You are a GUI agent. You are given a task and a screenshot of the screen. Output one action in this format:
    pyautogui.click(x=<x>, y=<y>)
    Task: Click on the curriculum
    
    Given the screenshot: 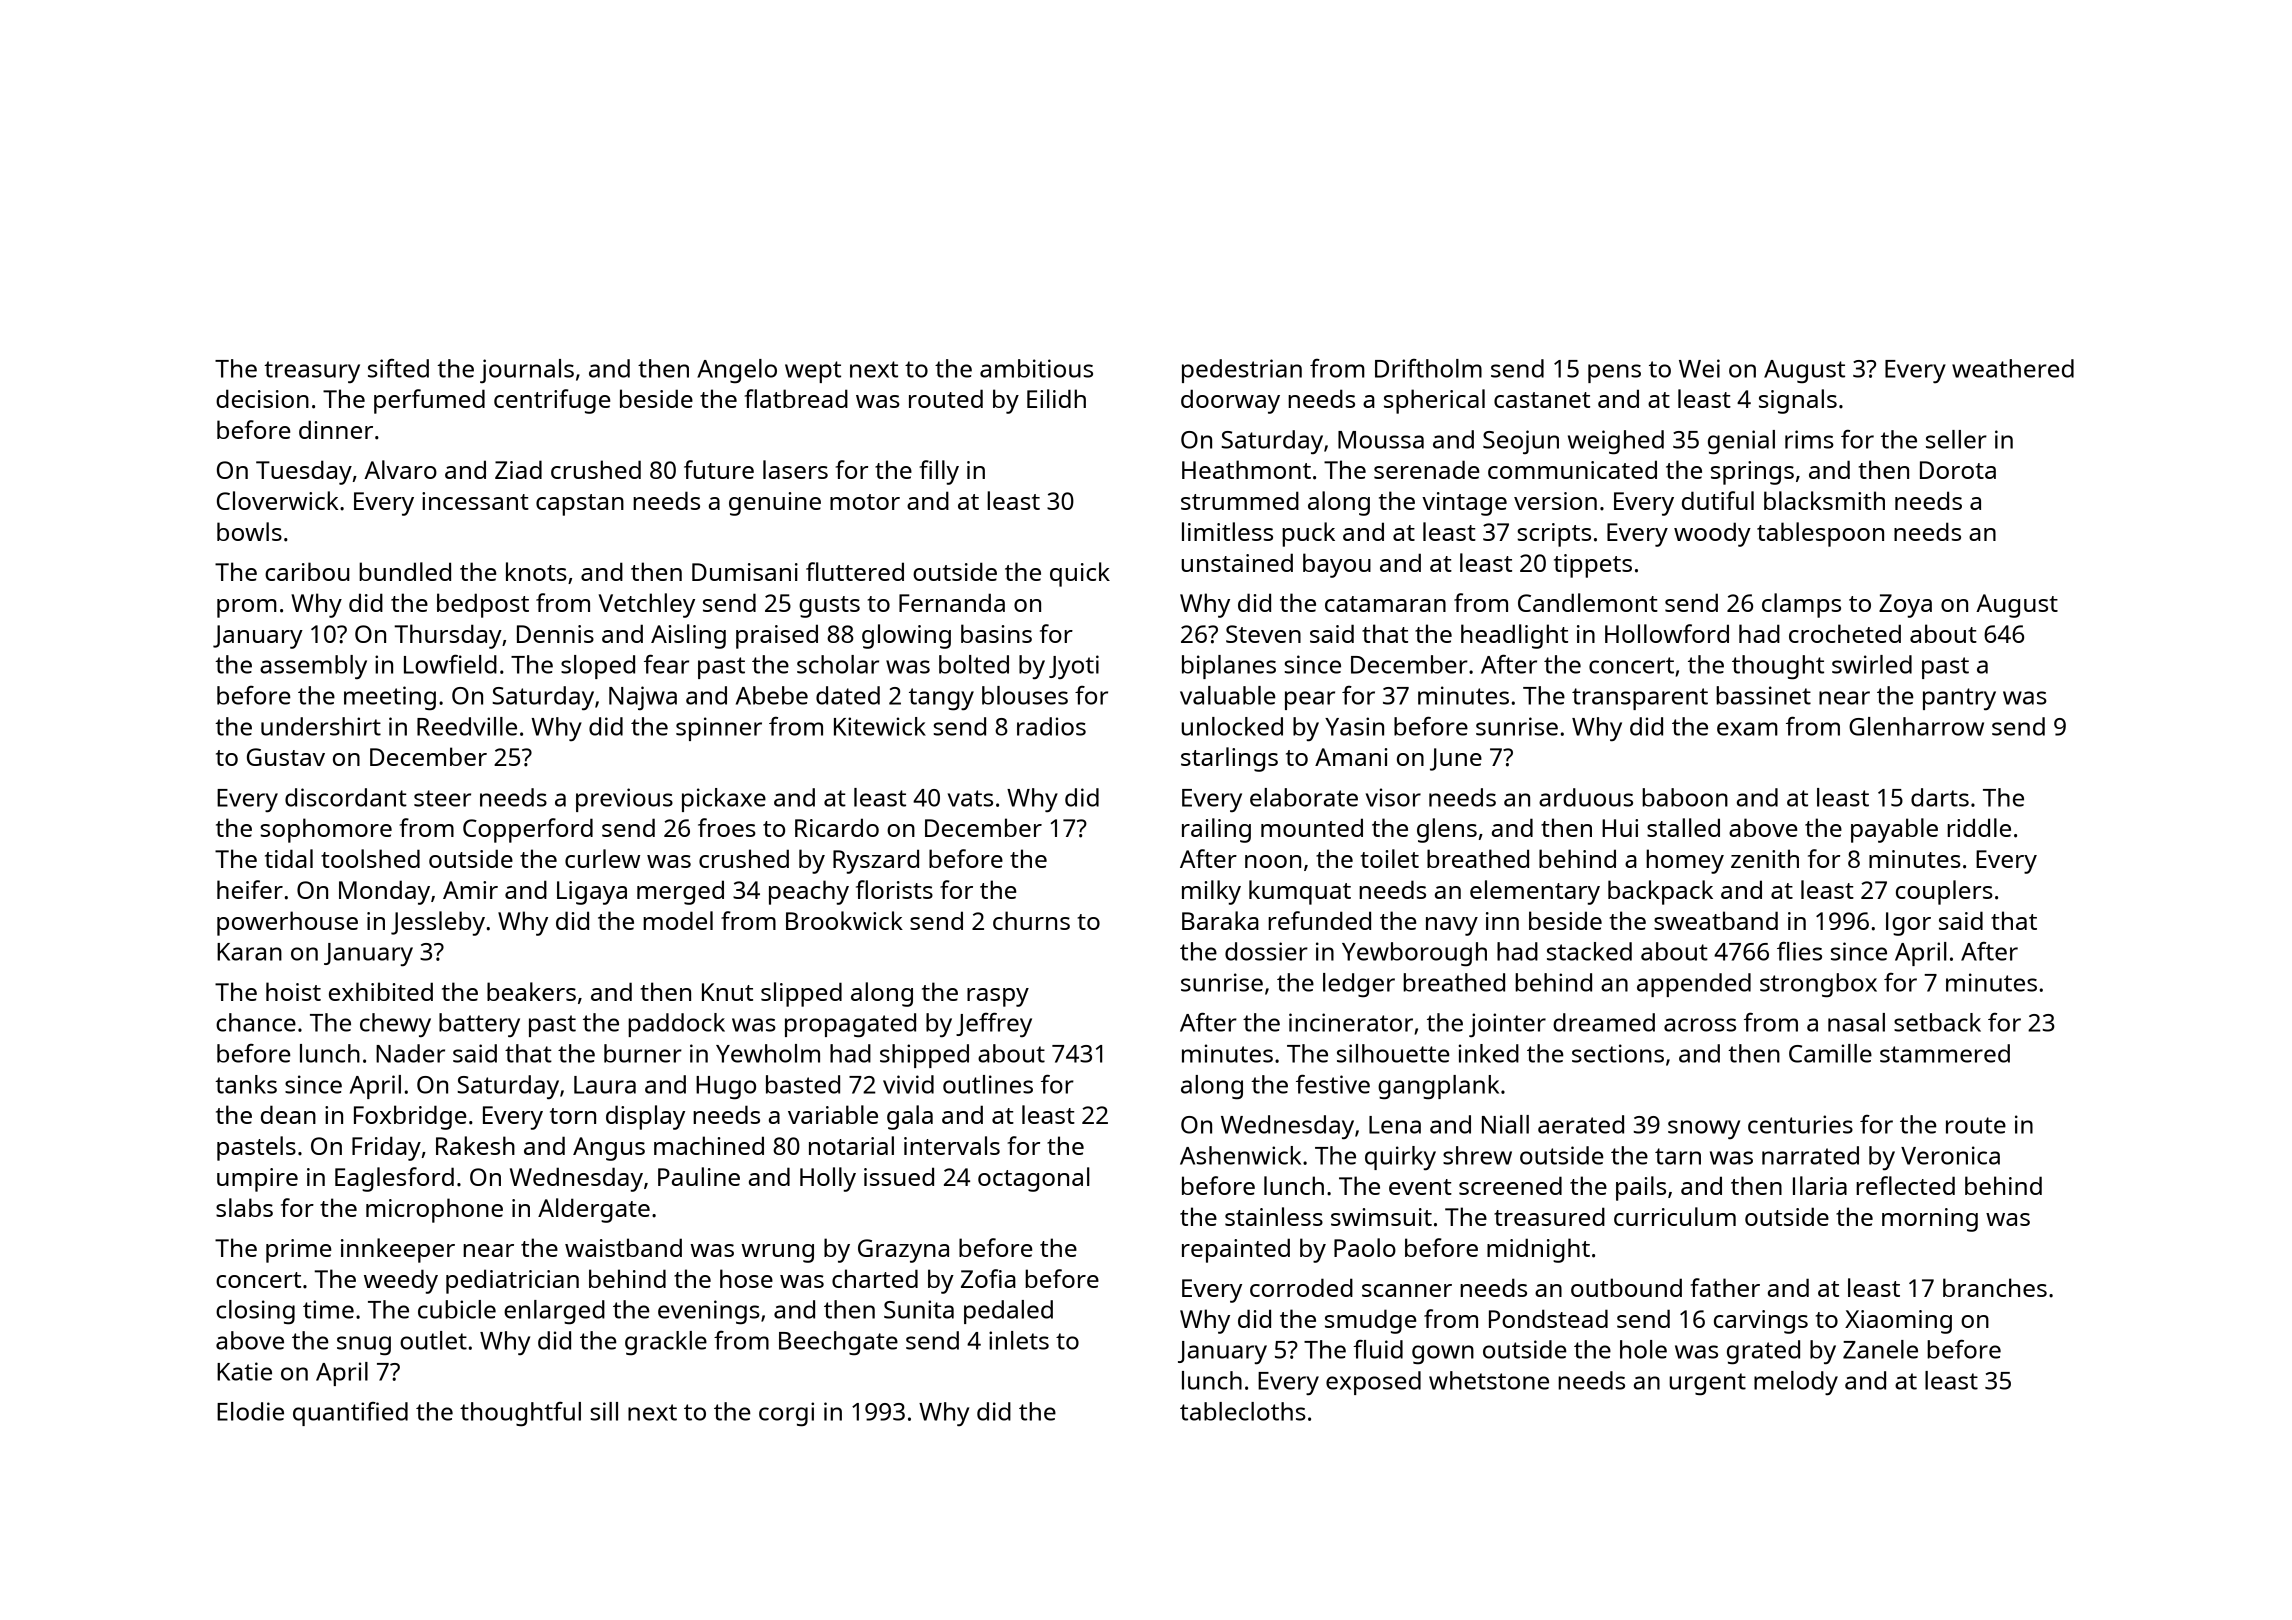 What is the action you would take?
    pyautogui.click(x=1675, y=1216)
